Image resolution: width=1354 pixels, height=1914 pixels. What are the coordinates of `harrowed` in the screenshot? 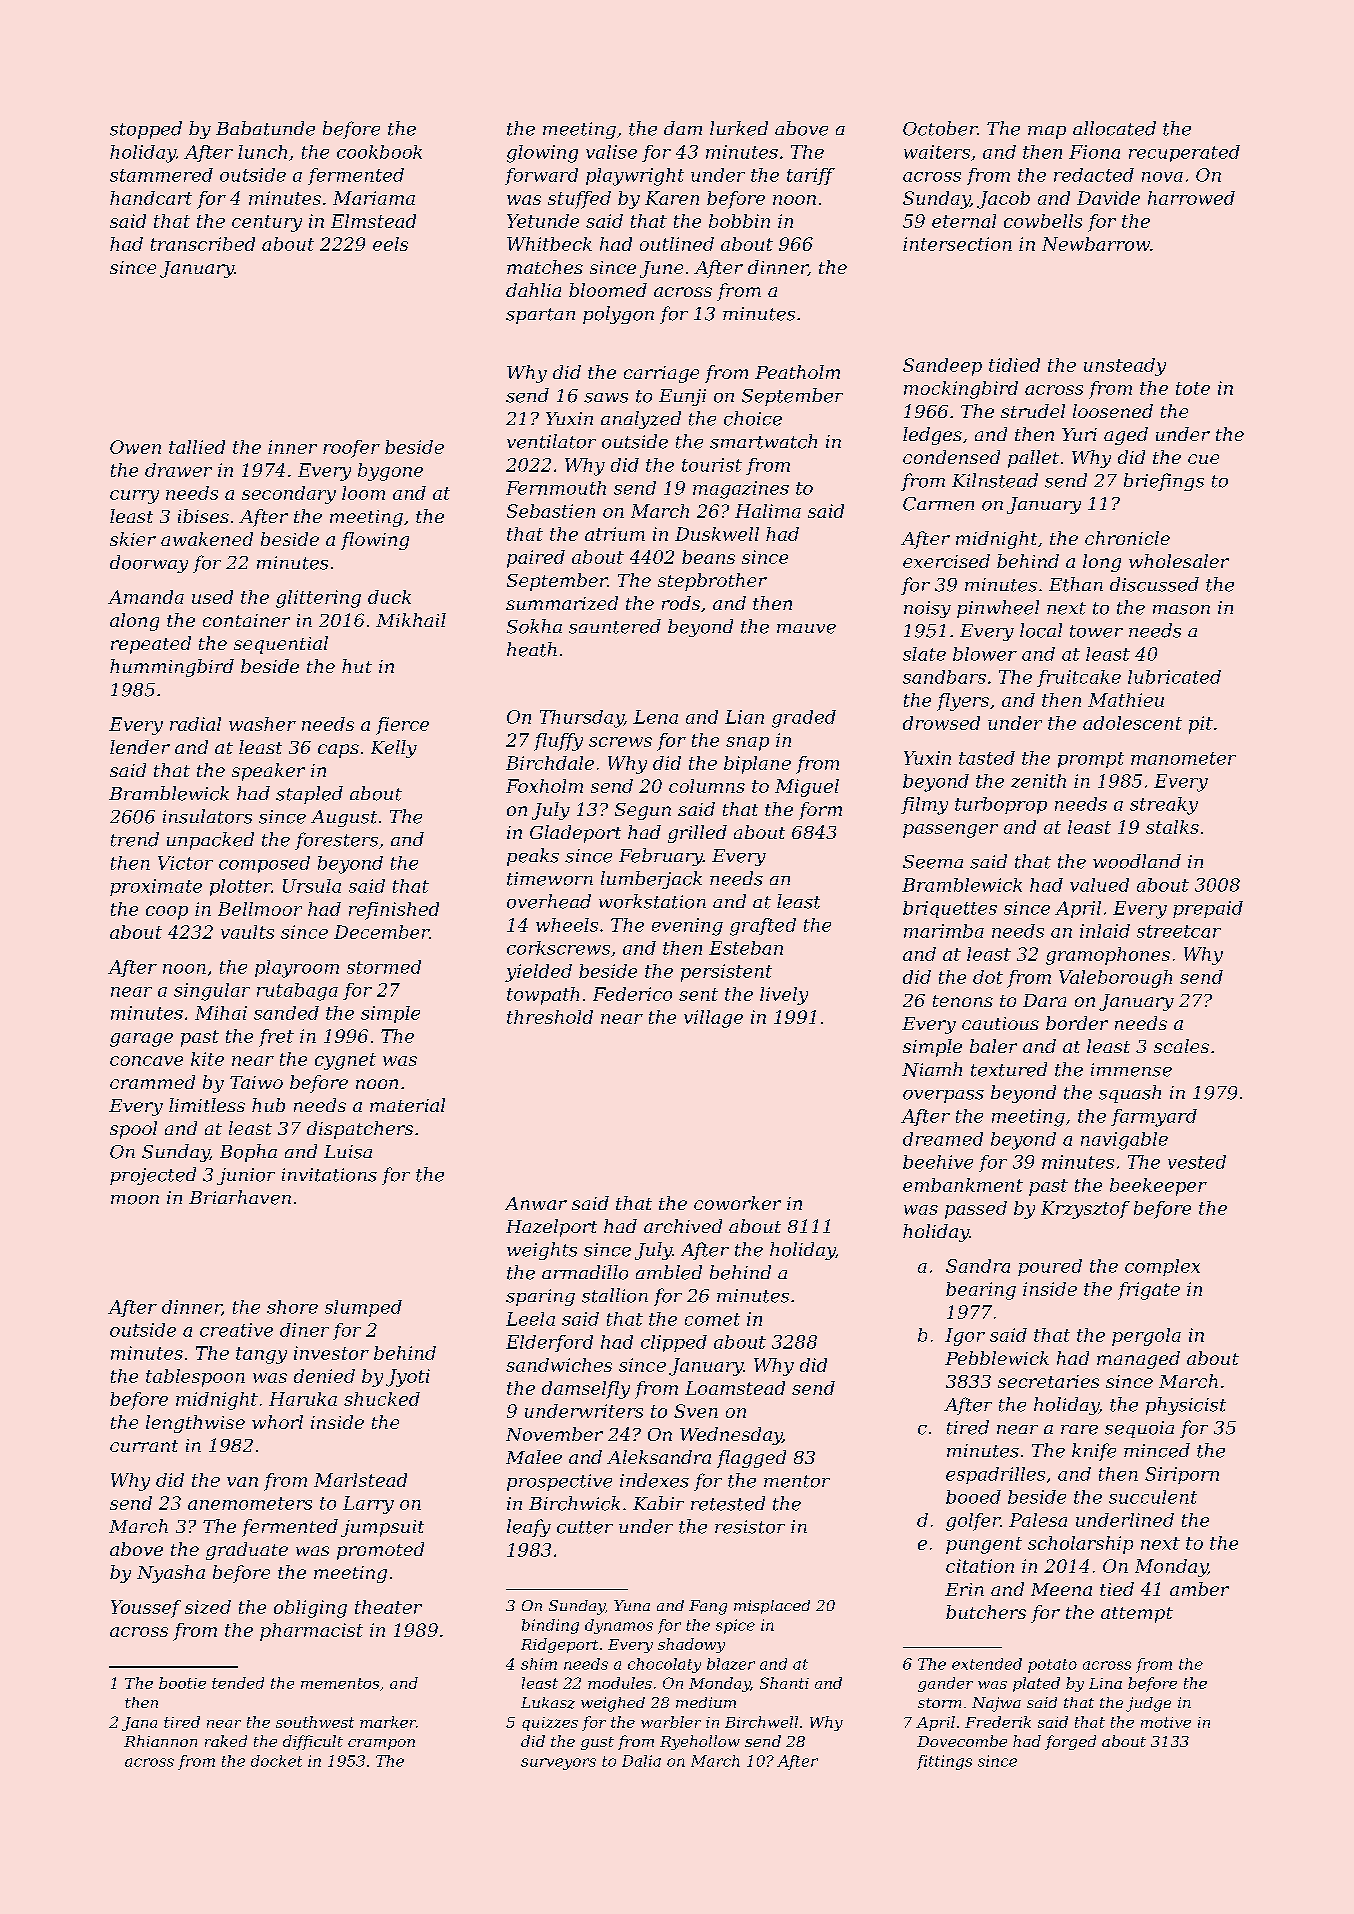 It's located at (1191, 198).
